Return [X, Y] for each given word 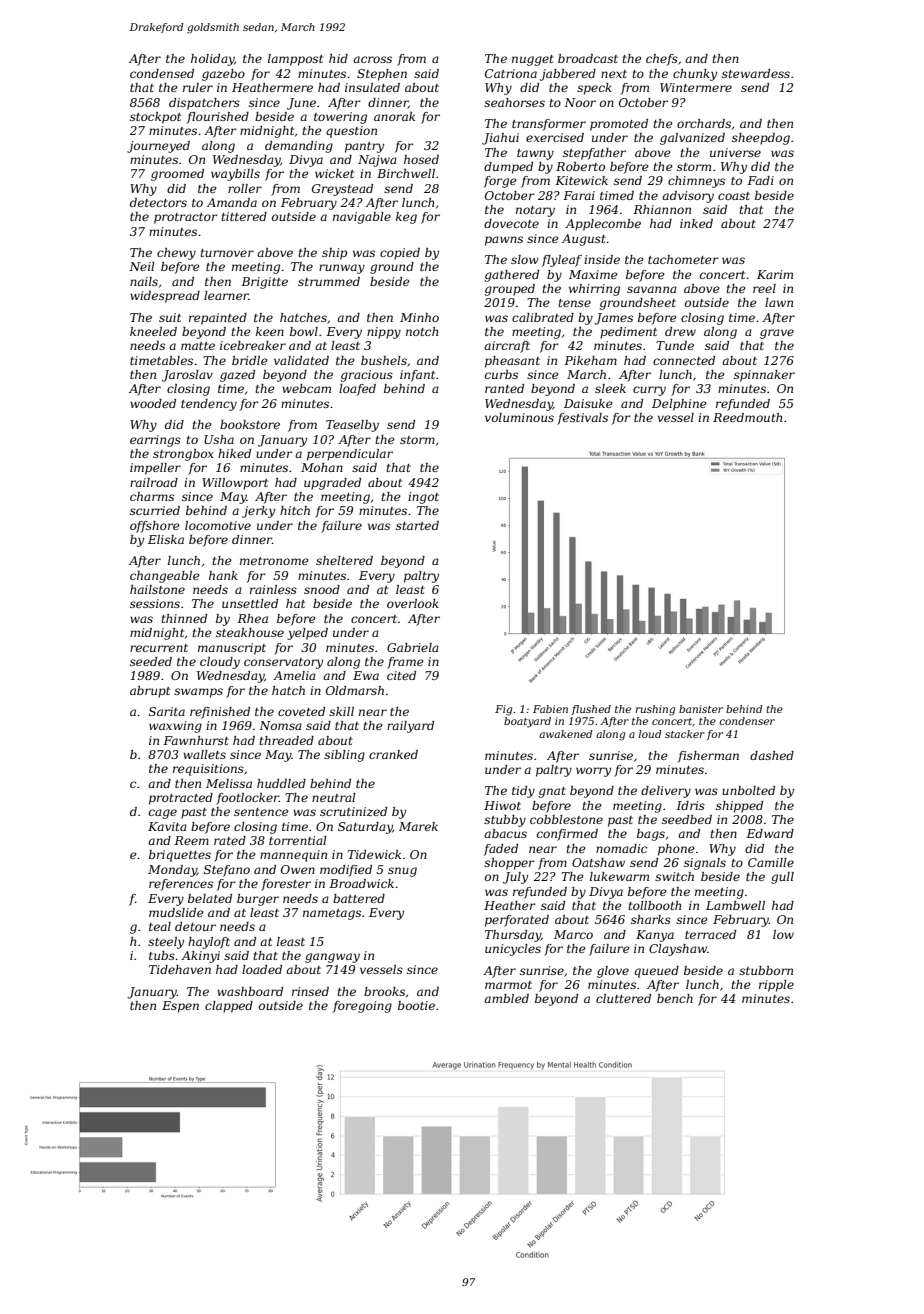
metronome [274, 561]
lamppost [295, 60]
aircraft [507, 347]
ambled [506, 998]
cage [163, 814]
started [417, 525]
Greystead [342, 190]
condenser [747, 721]
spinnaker [764, 376]
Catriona [511, 73]
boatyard [527, 722]
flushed [591, 710]
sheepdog [761, 139]
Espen [180, 1007]
